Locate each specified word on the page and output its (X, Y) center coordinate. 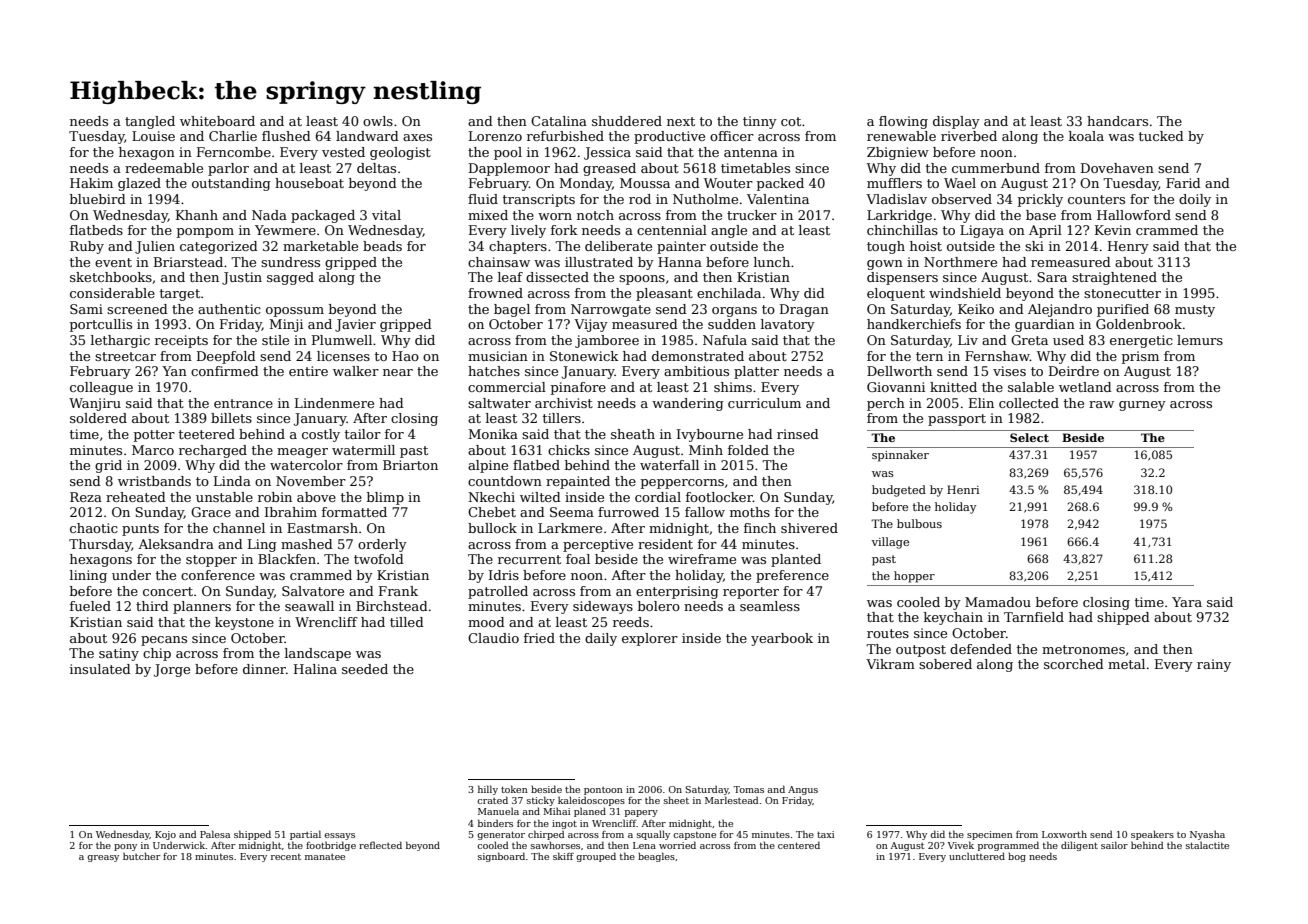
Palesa (215, 834)
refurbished (565, 136)
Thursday (100, 545)
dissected (557, 277)
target (180, 295)
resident (665, 544)
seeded (365, 669)
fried (539, 638)
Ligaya (982, 231)
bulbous (919, 523)
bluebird (98, 199)
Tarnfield (1034, 617)
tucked (1161, 136)
